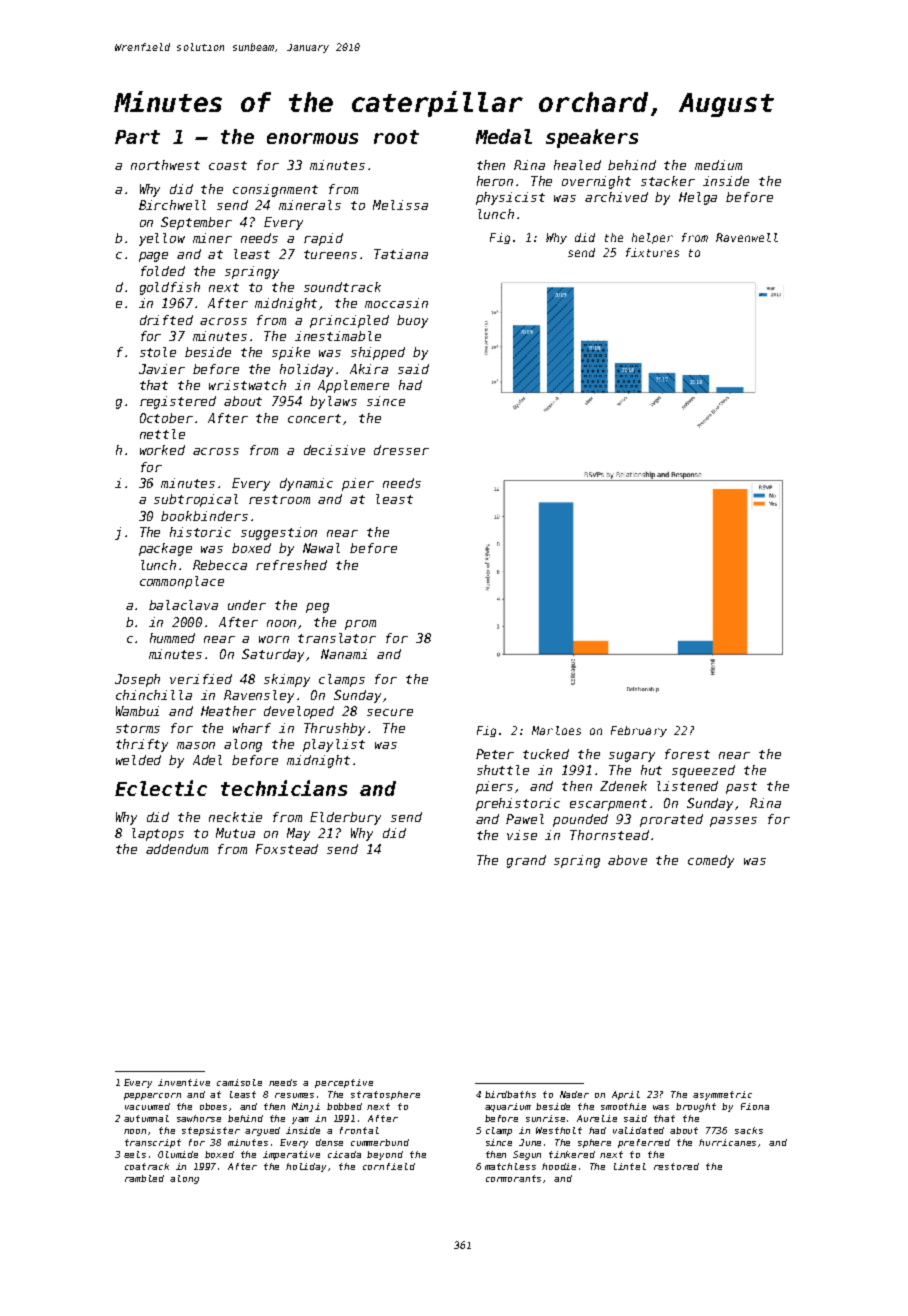 Image resolution: width=908 pixels, height=1316 pixels. What do you see at coordinates (510, 198) in the screenshot?
I see `physicist` at bounding box center [510, 198].
